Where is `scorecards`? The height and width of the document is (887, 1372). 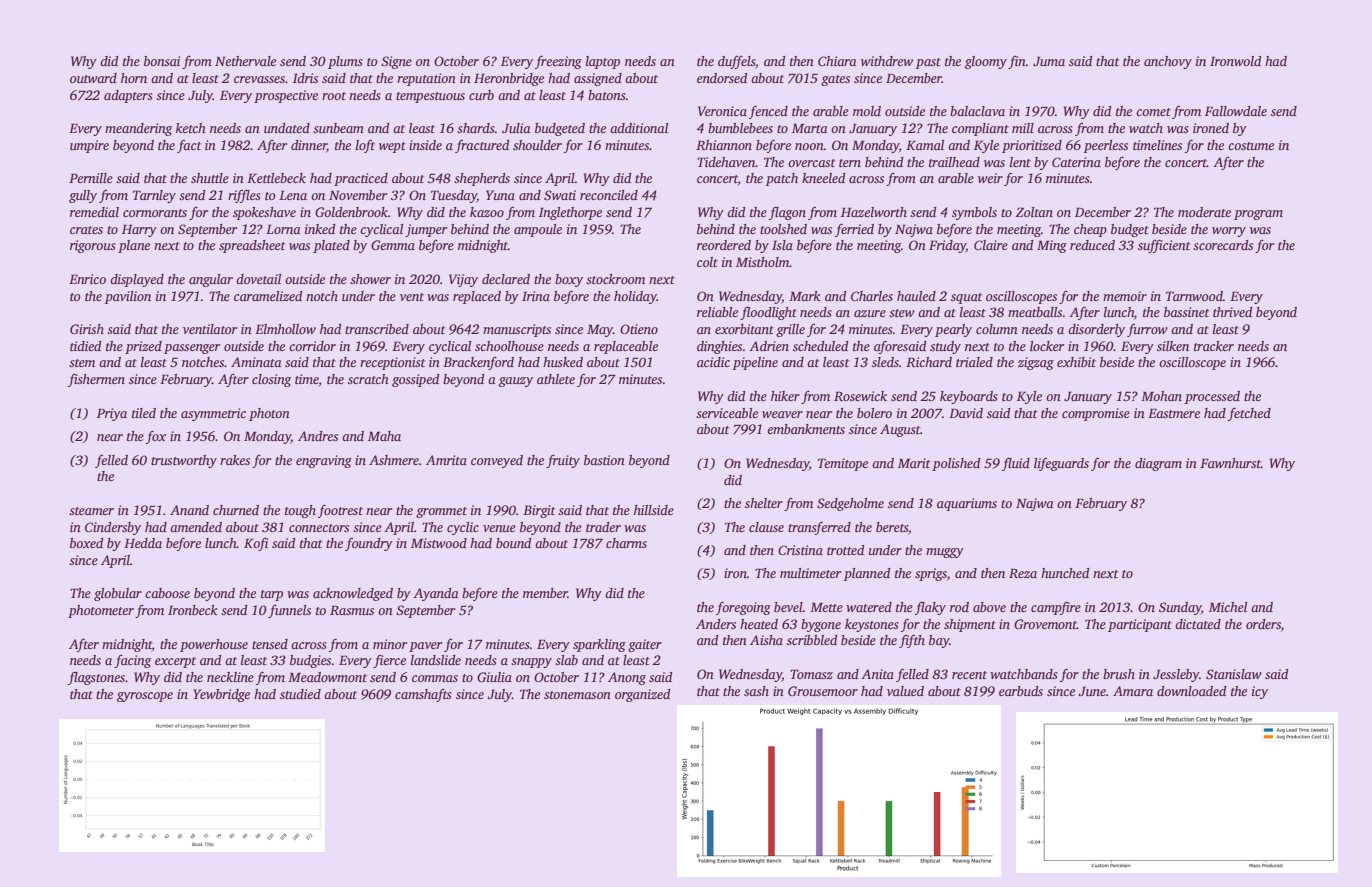
scorecards is located at coordinates (1223, 245).
